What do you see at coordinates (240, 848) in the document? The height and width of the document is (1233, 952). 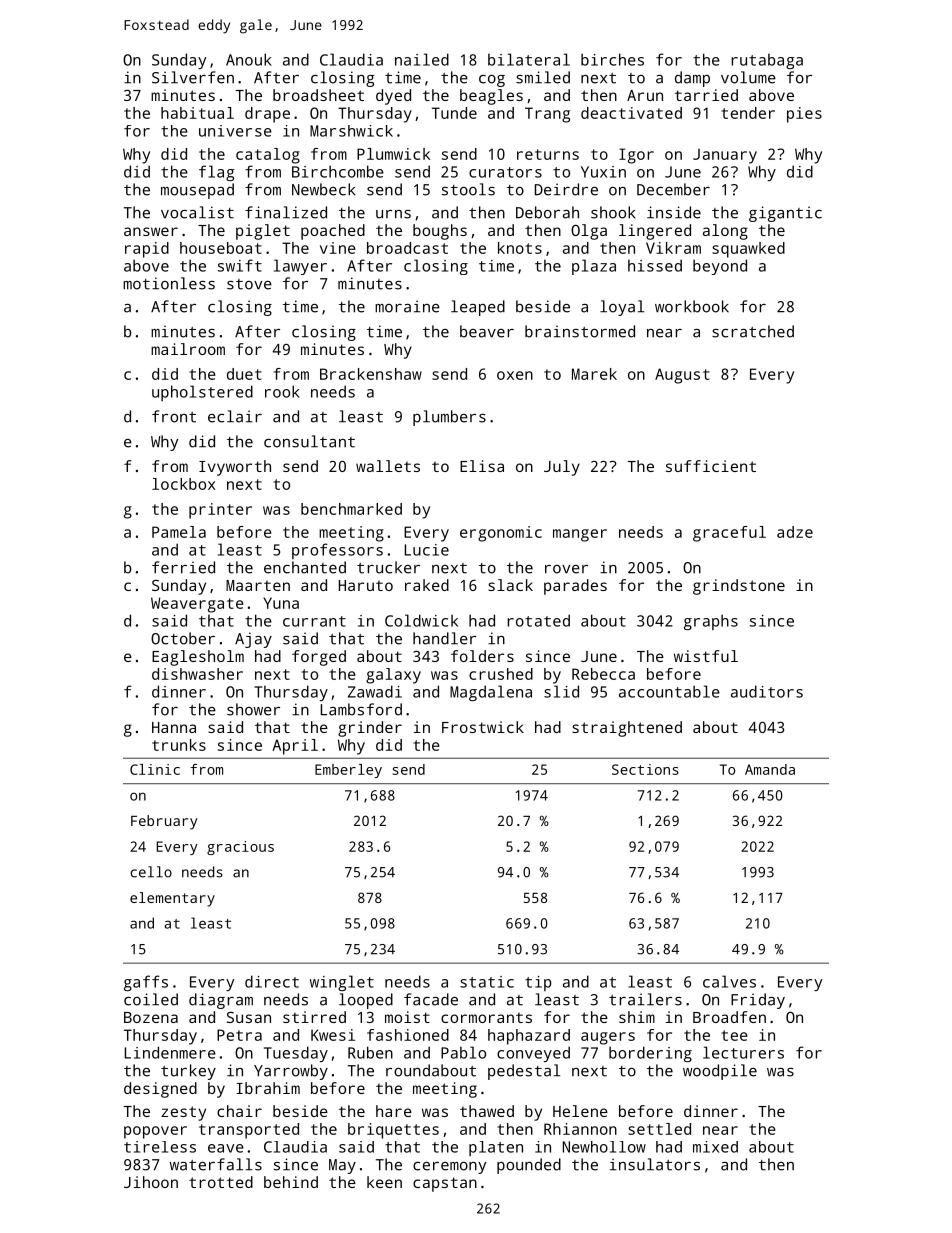 I see `gracious` at bounding box center [240, 848].
